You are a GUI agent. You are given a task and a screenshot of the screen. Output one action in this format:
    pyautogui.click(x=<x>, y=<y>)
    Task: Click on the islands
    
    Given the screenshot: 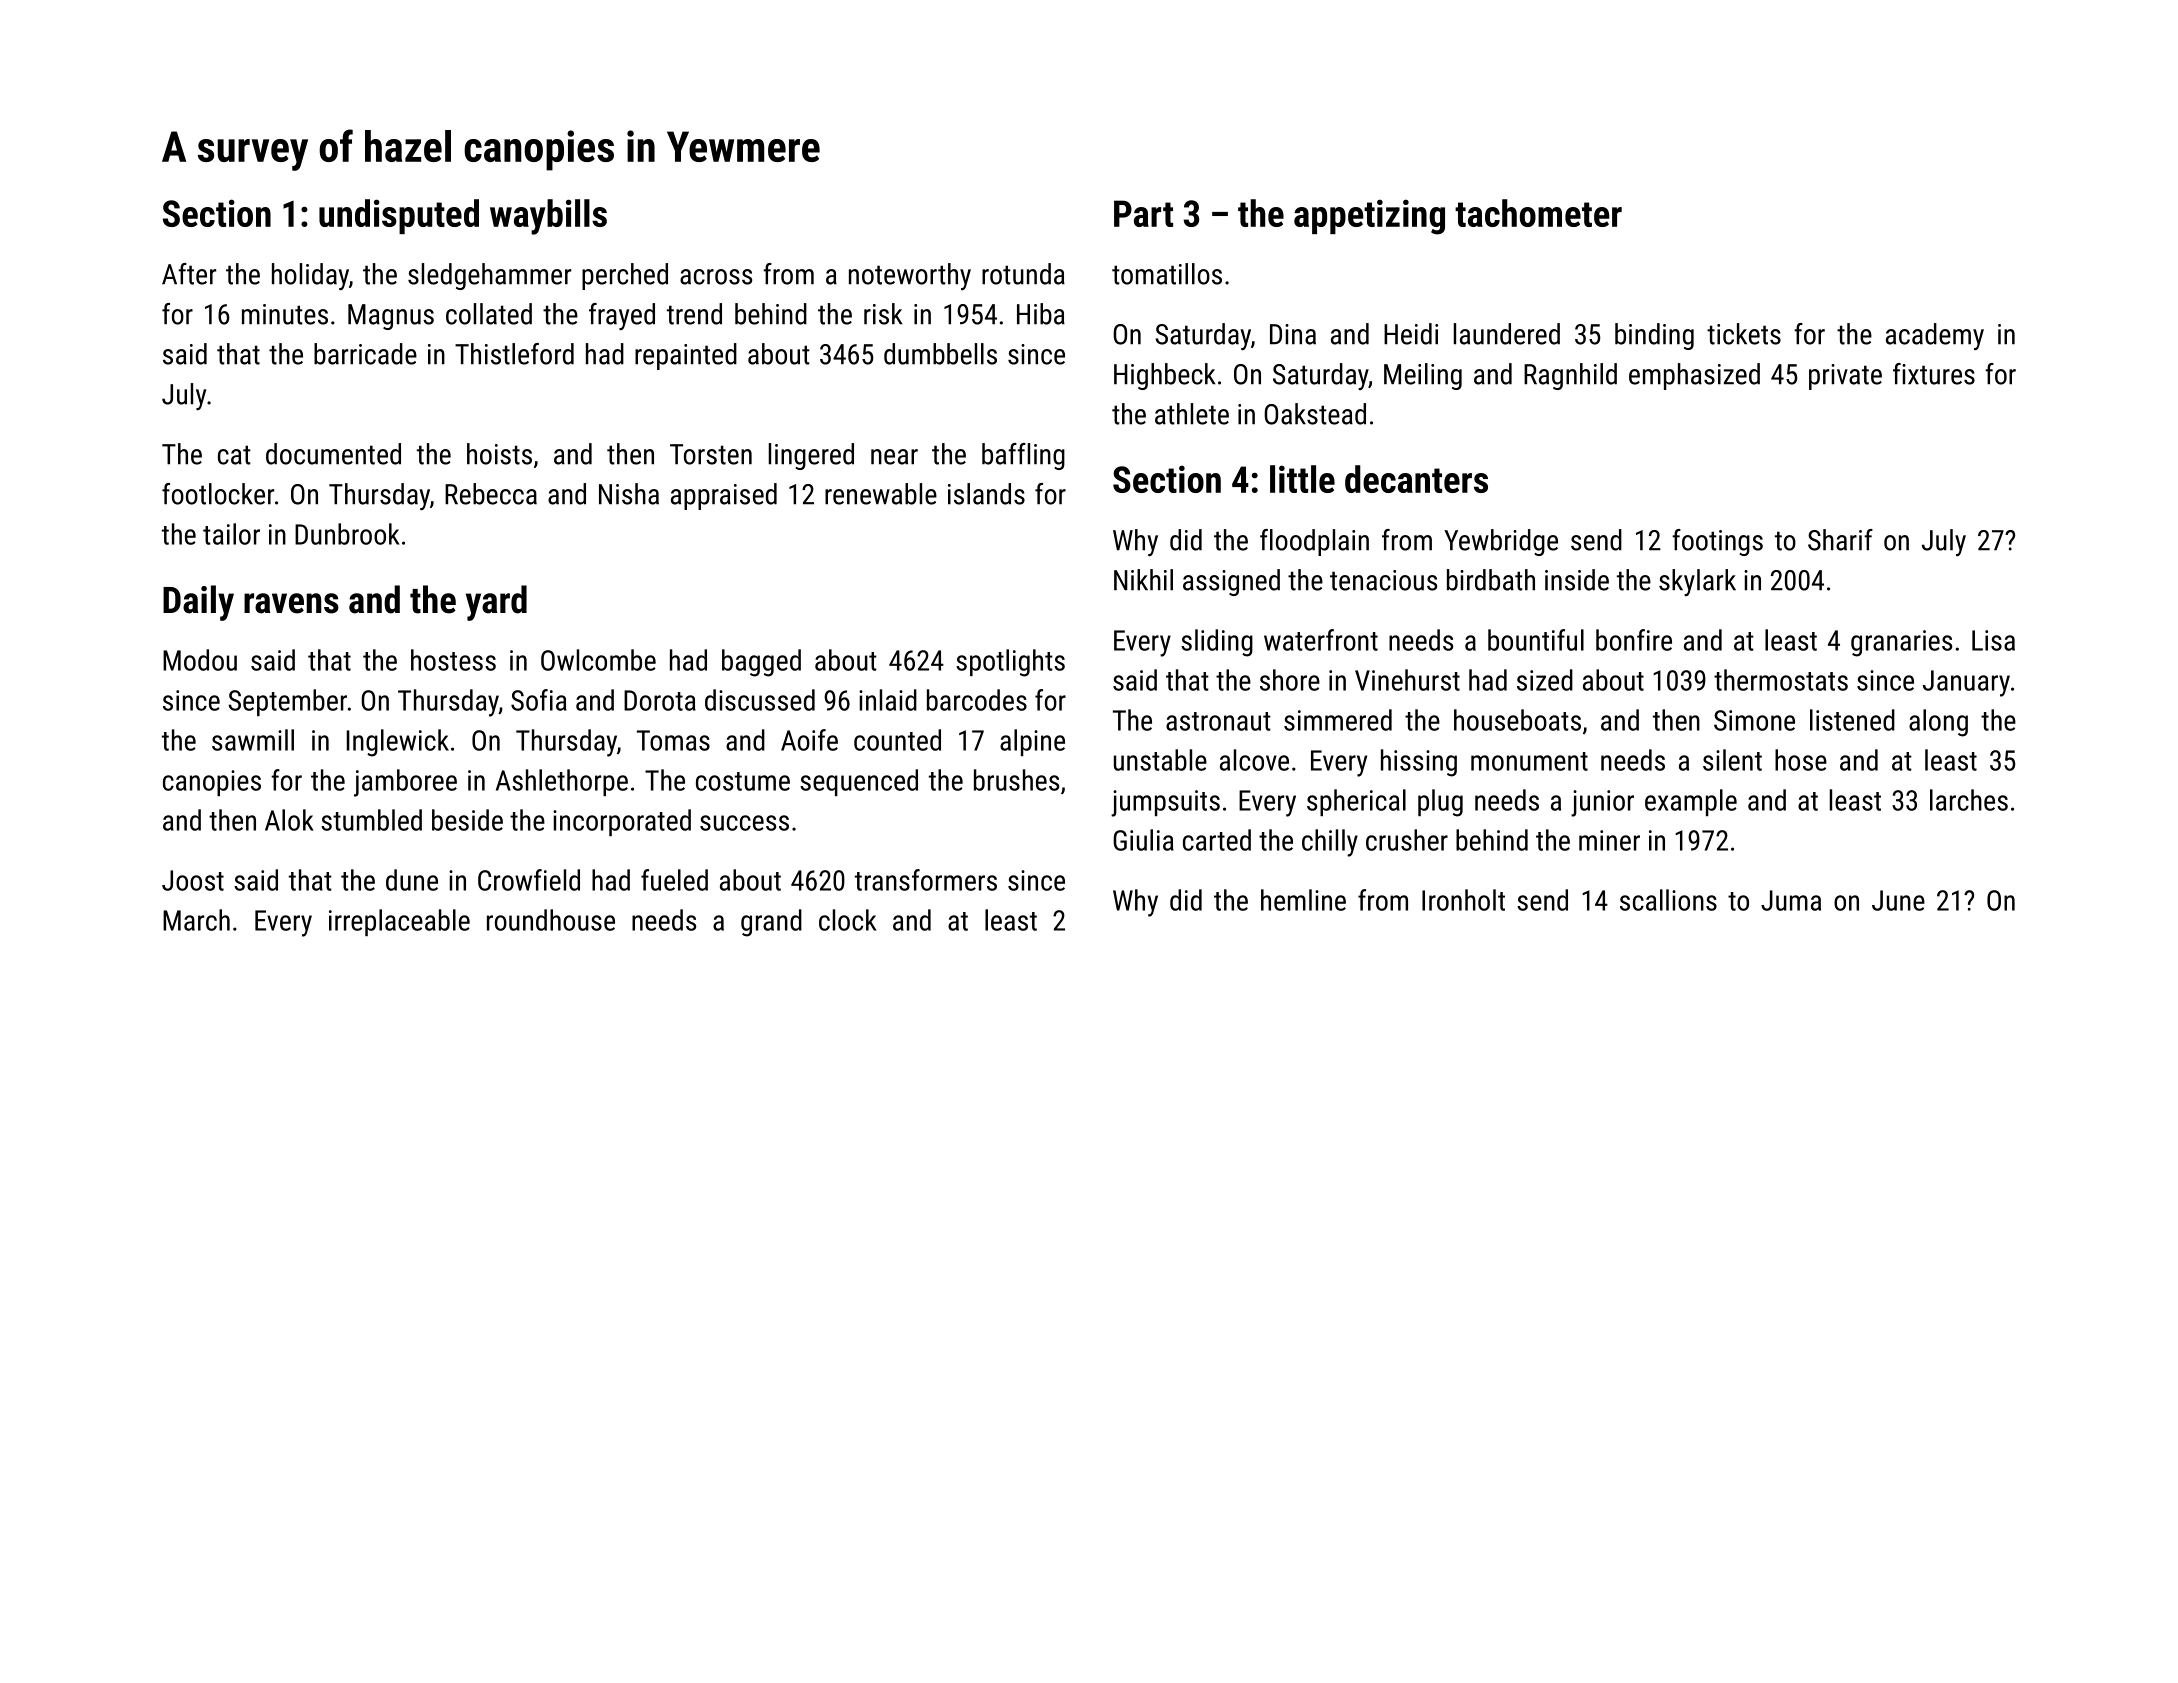 What is the action you would take?
    pyautogui.click(x=986, y=494)
